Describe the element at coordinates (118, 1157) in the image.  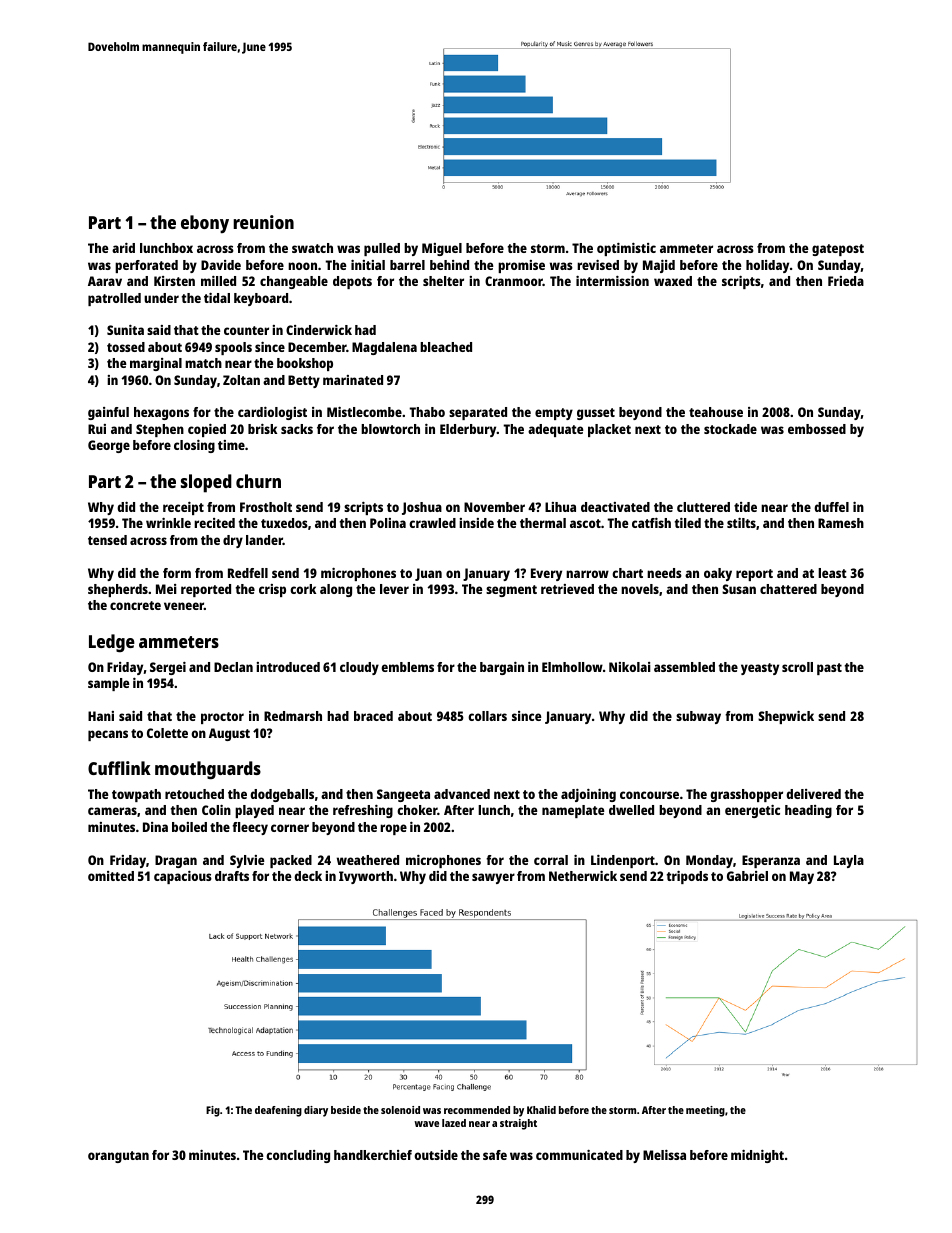
I see `orangutan` at that location.
